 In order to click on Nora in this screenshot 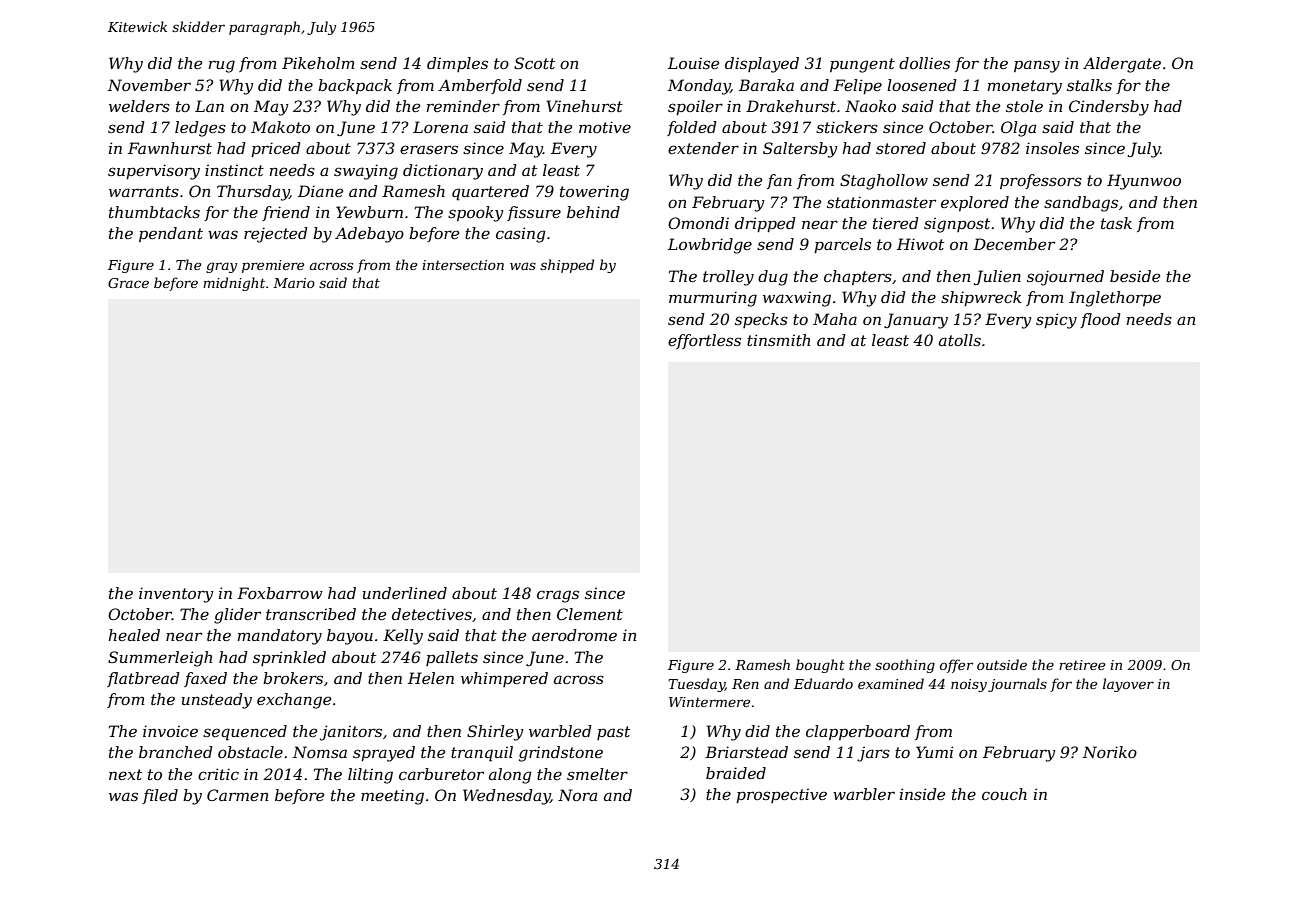, I will do `click(577, 795)`.
